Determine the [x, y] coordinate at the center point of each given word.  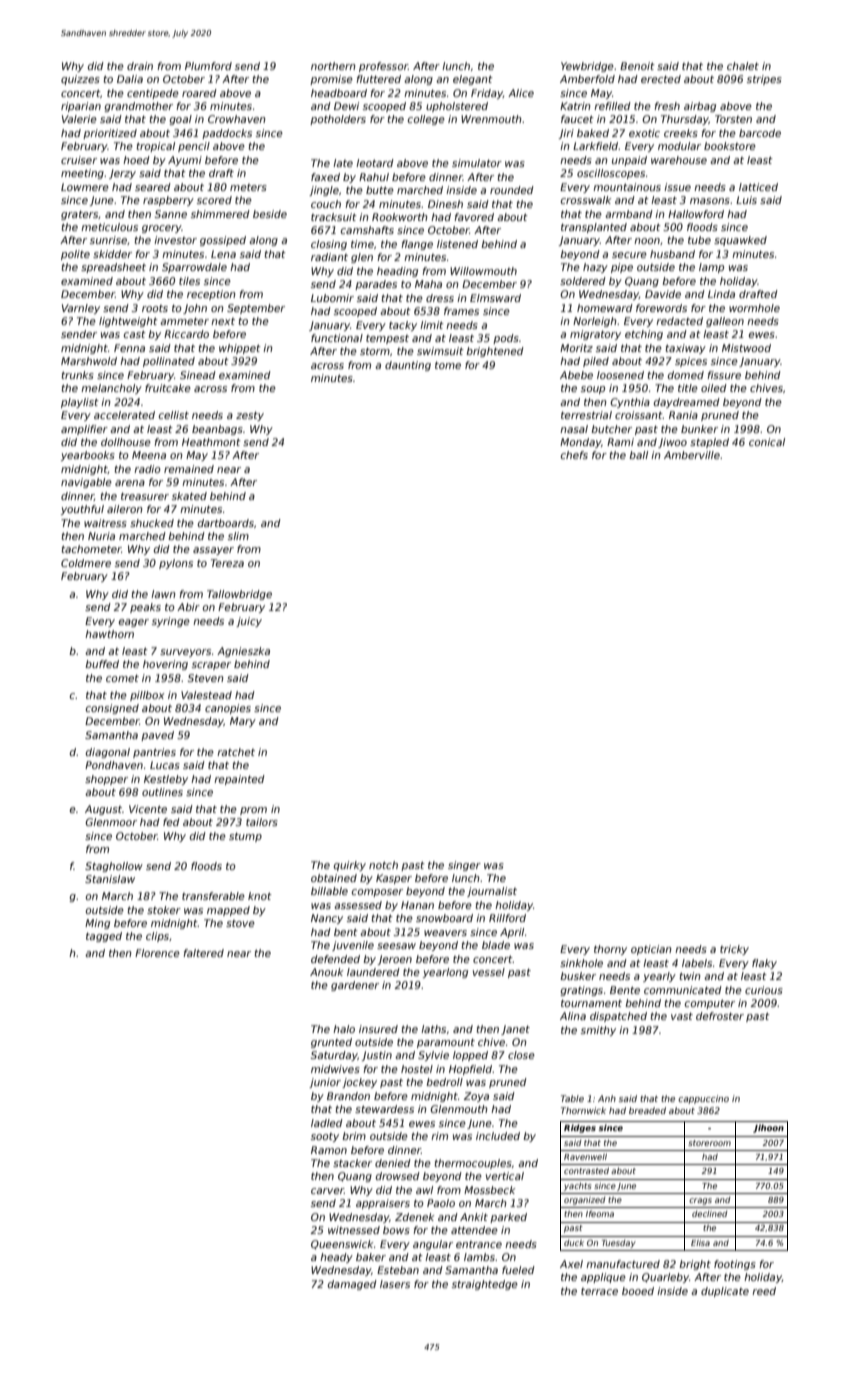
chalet [743, 66]
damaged [352, 1285]
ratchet [236, 752]
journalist [492, 892]
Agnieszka [243, 652]
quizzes [80, 80]
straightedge [485, 1285]
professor [383, 67]
